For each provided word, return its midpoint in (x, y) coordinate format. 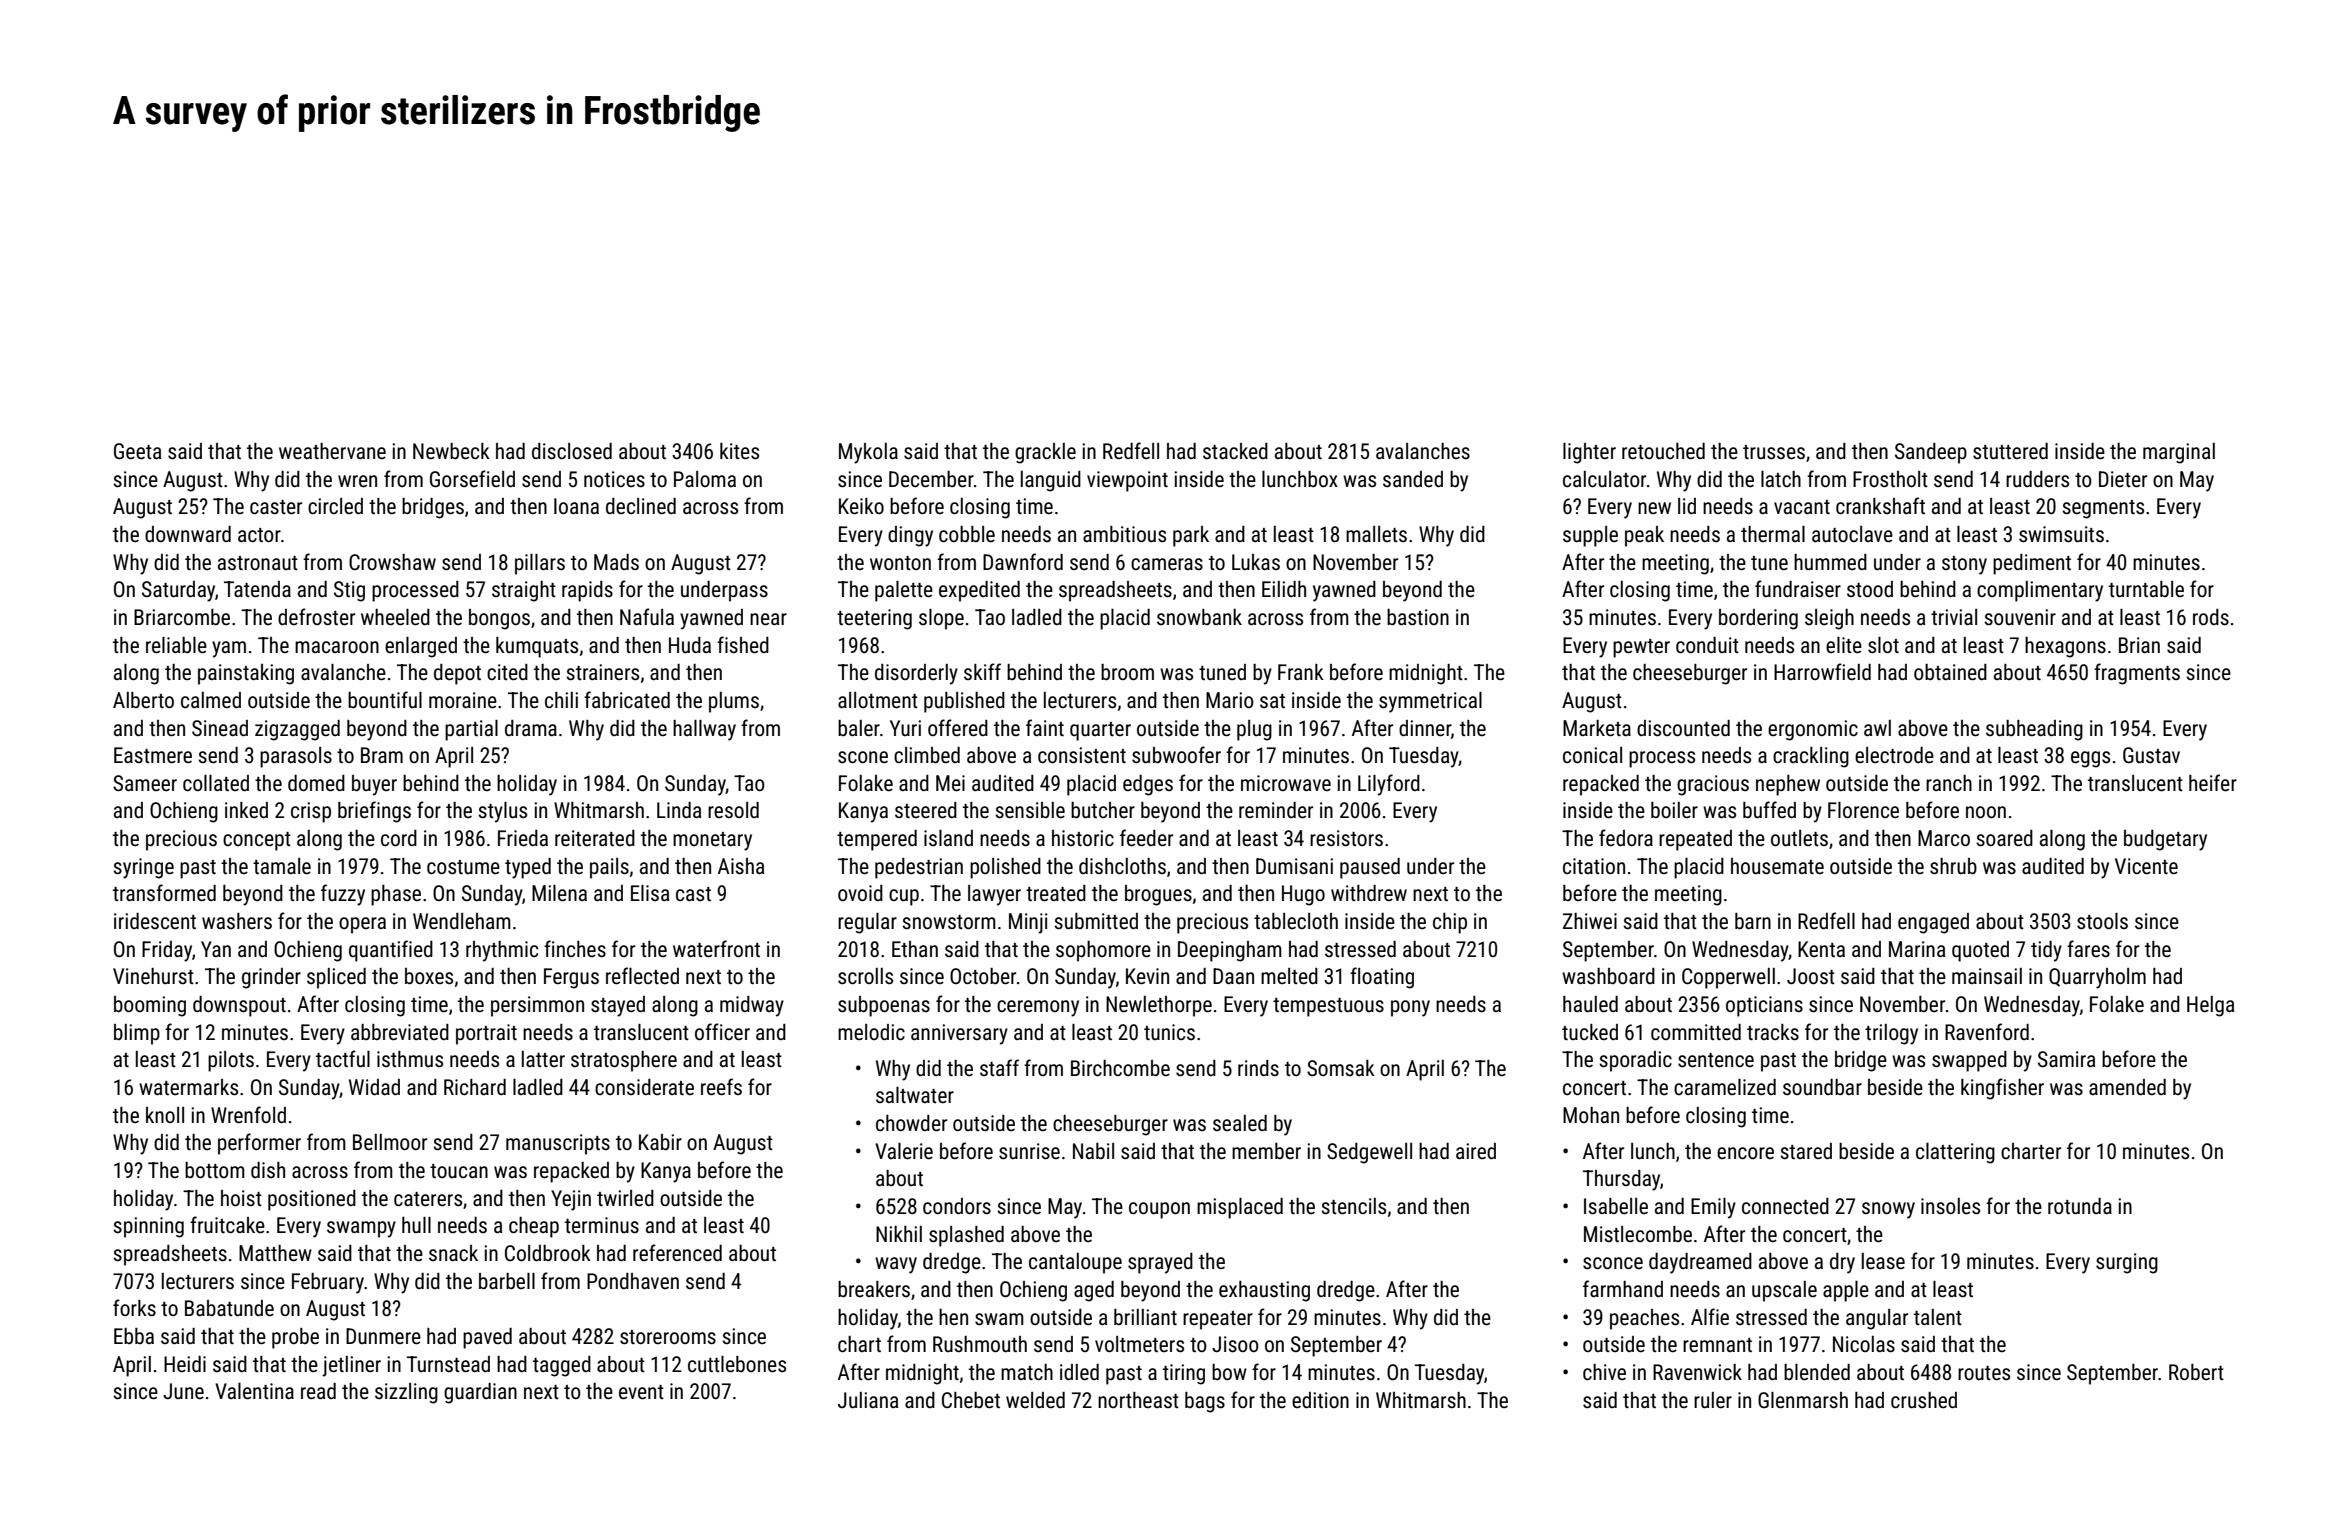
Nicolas (1864, 1344)
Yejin (571, 1200)
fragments (2137, 674)
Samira (2066, 1059)
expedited (979, 591)
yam (229, 649)
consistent (1082, 755)
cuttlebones (737, 1364)
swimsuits (2061, 534)
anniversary (959, 1034)
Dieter (2123, 479)
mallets (1376, 534)
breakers (874, 1289)
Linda (679, 810)
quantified (391, 951)
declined (641, 506)
